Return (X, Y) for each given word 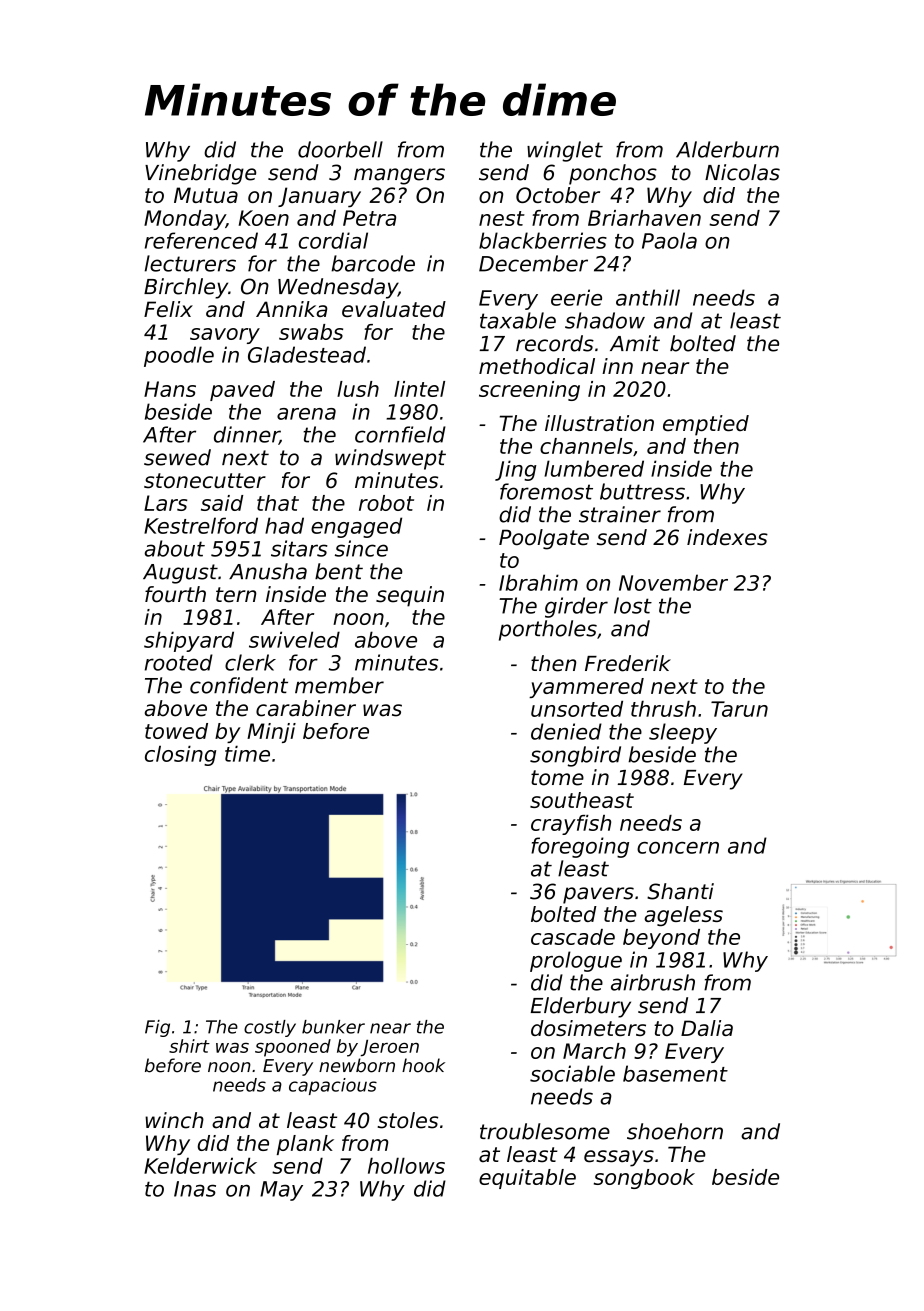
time (247, 753)
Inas (195, 1189)
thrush (663, 709)
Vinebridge (200, 174)
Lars (165, 503)
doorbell (340, 149)
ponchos (613, 174)
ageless (683, 916)
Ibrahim (538, 582)
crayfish (571, 825)
